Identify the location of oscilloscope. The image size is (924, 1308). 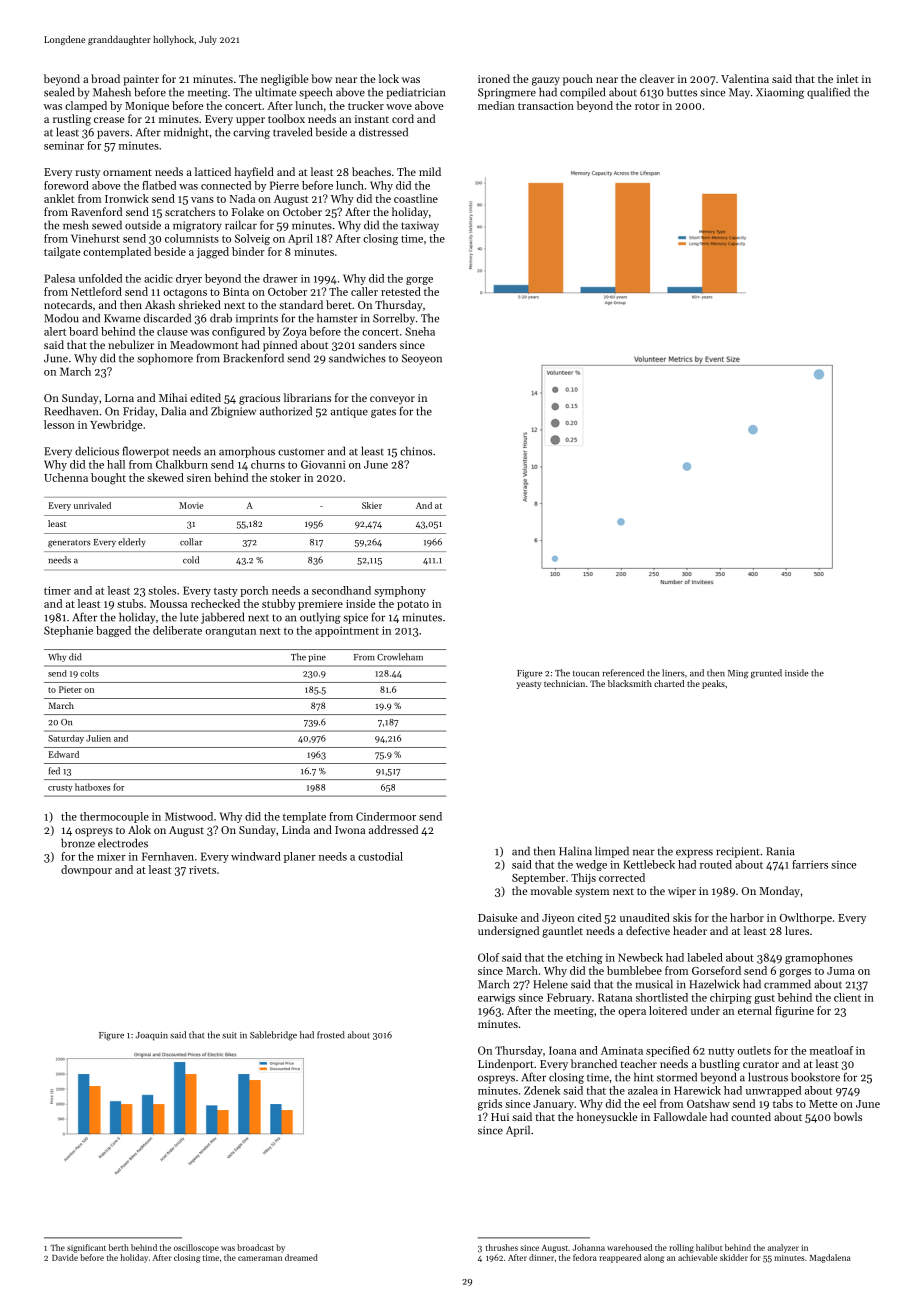
(196, 1248).
